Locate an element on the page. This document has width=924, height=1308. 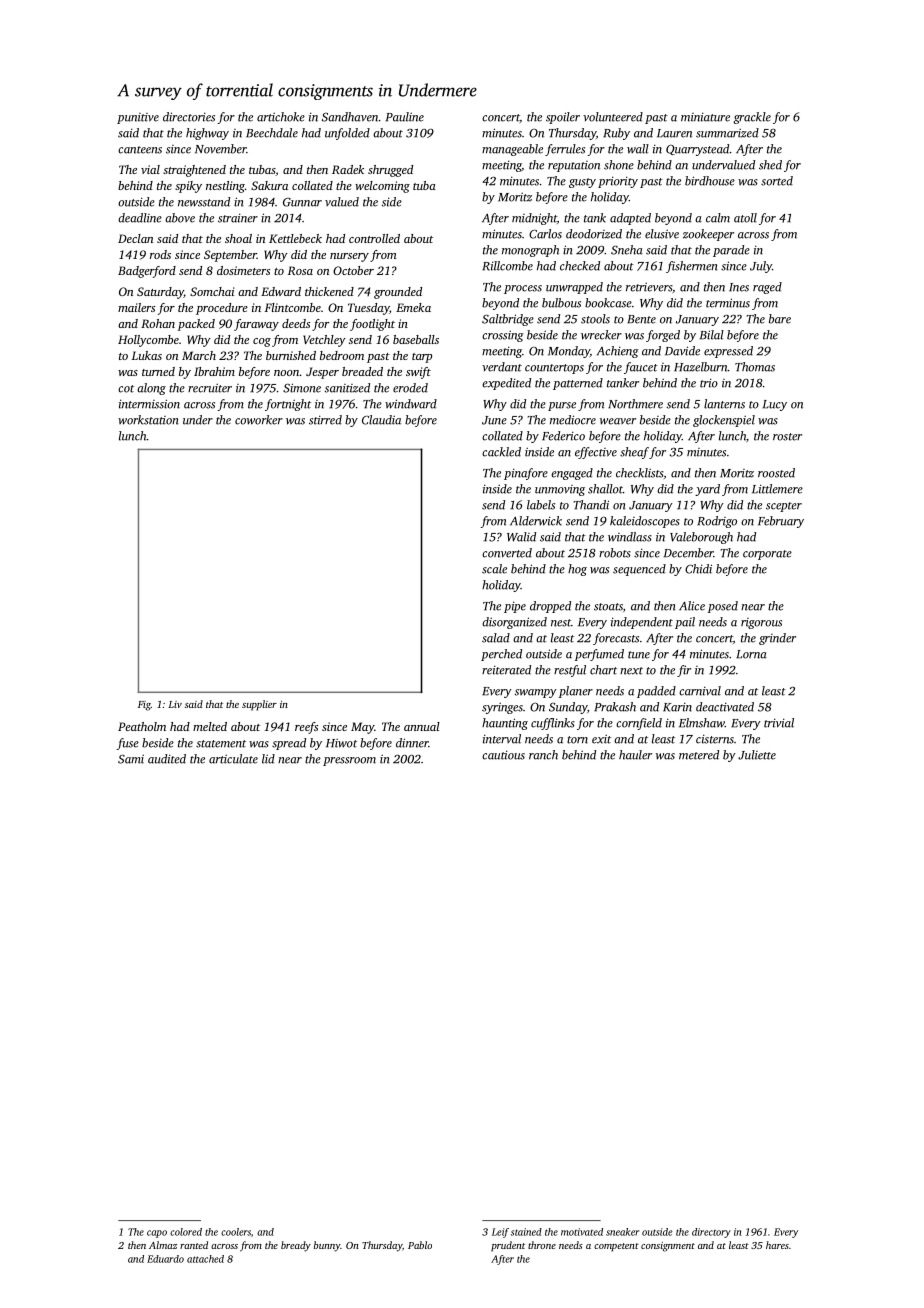
hauler is located at coordinates (635, 755).
